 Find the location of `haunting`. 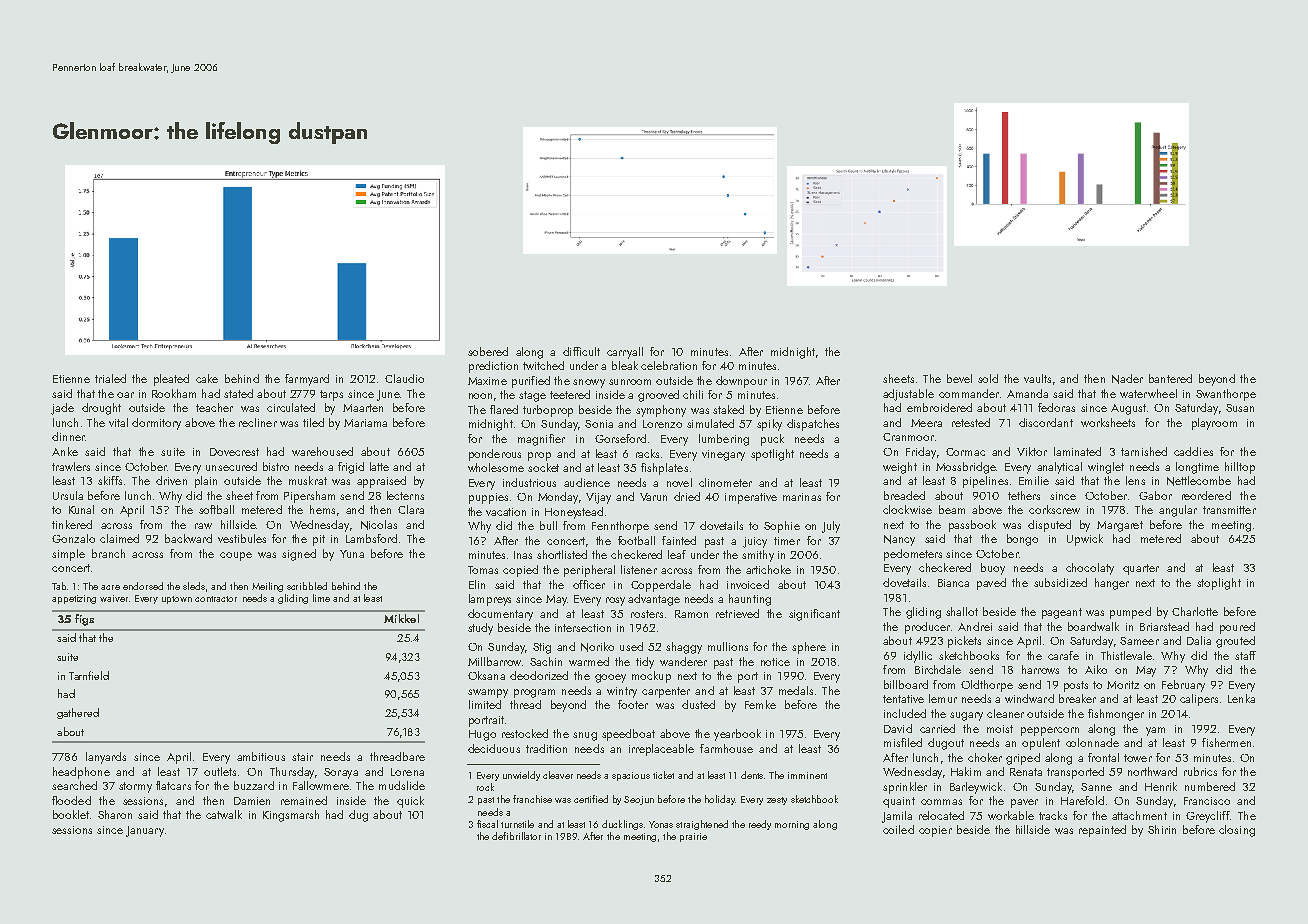

haunting is located at coordinates (750, 600).
